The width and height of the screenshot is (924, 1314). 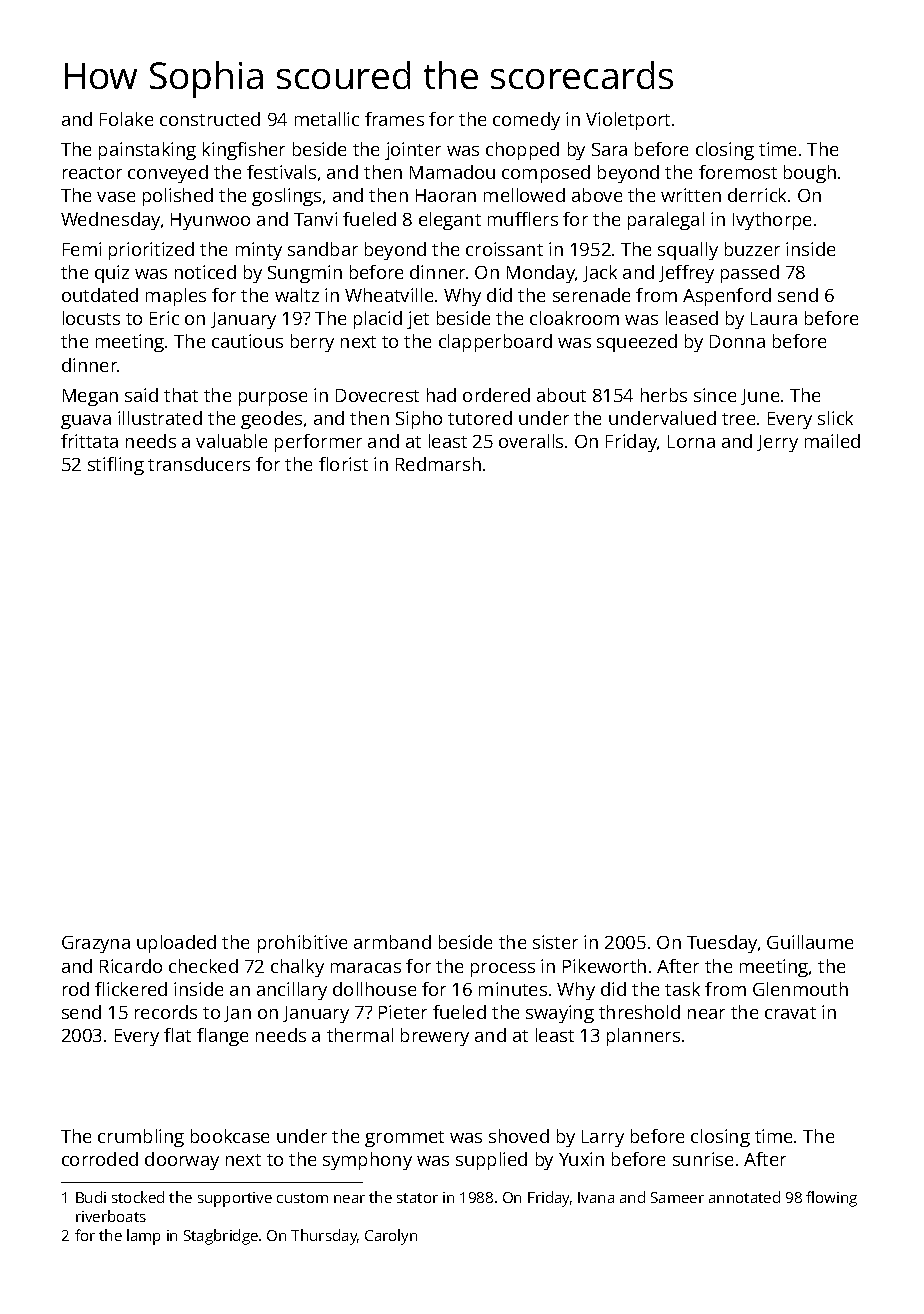 What do you see at coordinates (110, 221) in the screenshot?
I see `Wednesday` at bounding box center [110, 221].
